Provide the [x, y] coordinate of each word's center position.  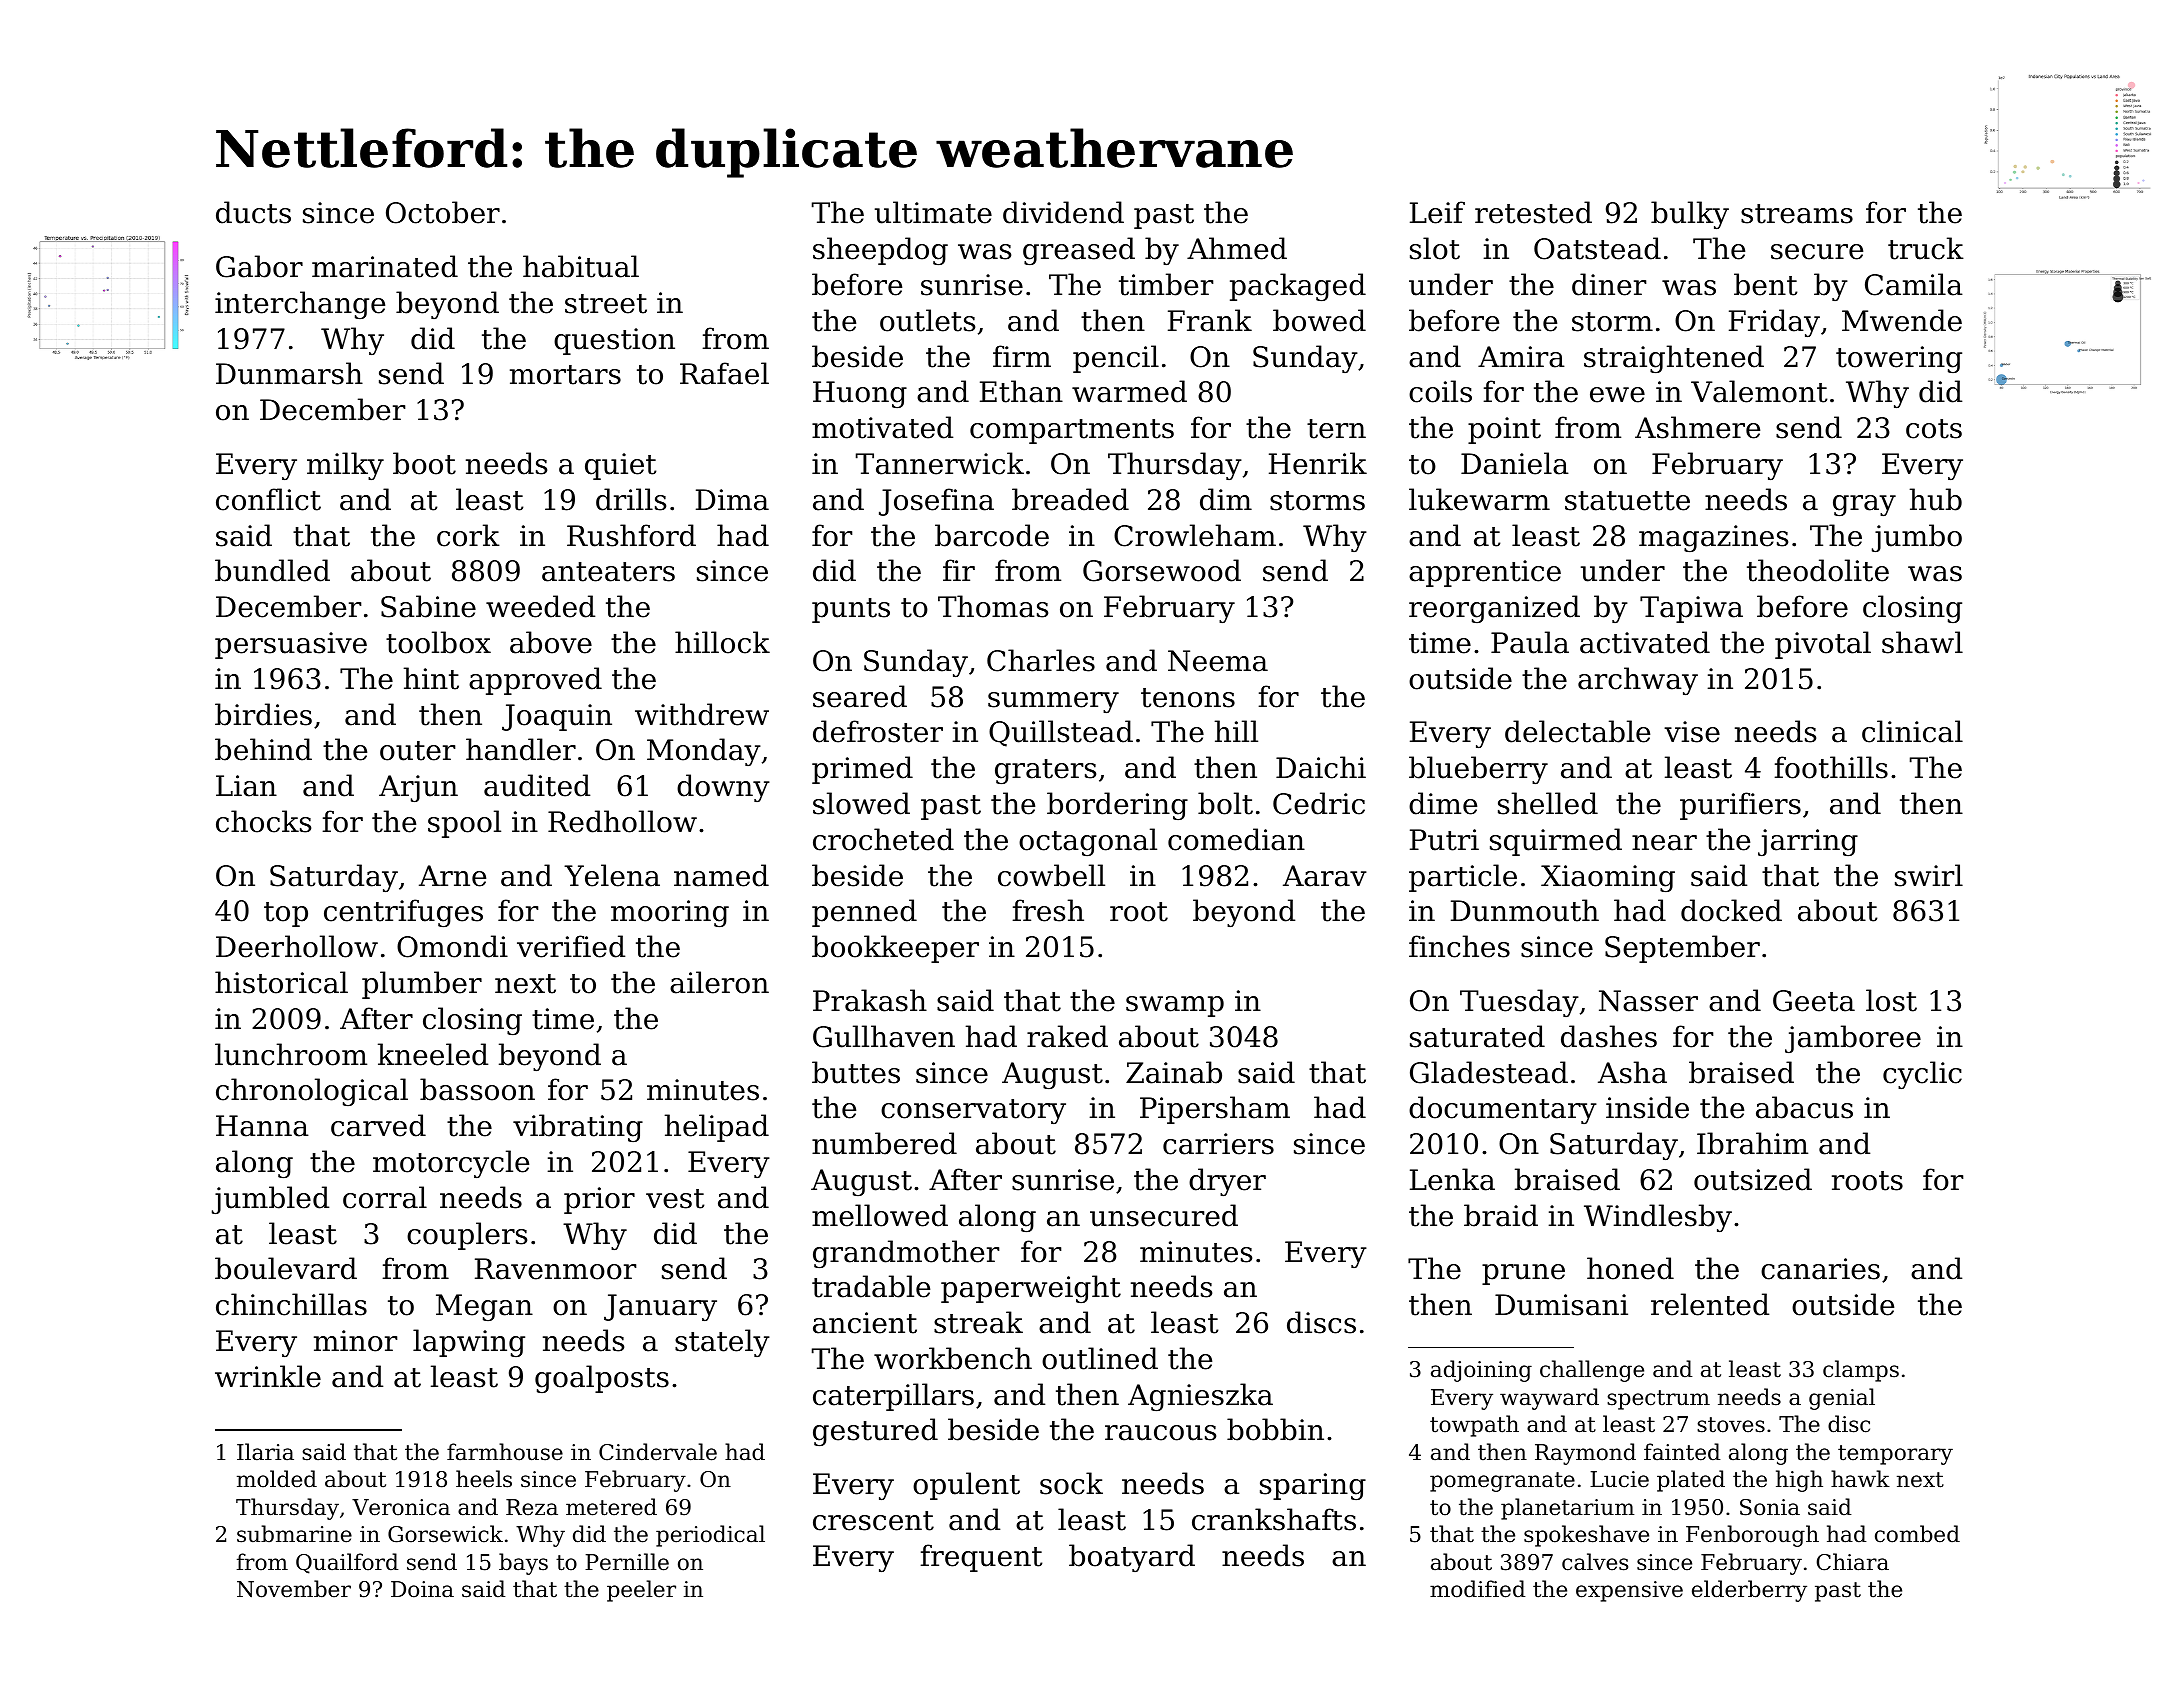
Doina [422, 1589]
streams [1797, 214]
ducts [253, 212]
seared [860, 696]
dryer [1227, 1182]
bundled [272, 570]
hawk [1860, 1479]
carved [378, 1125]
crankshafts [1274, 1519]
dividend [1063, 212]
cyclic [1922, 1075]
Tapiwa [1691, 609]
